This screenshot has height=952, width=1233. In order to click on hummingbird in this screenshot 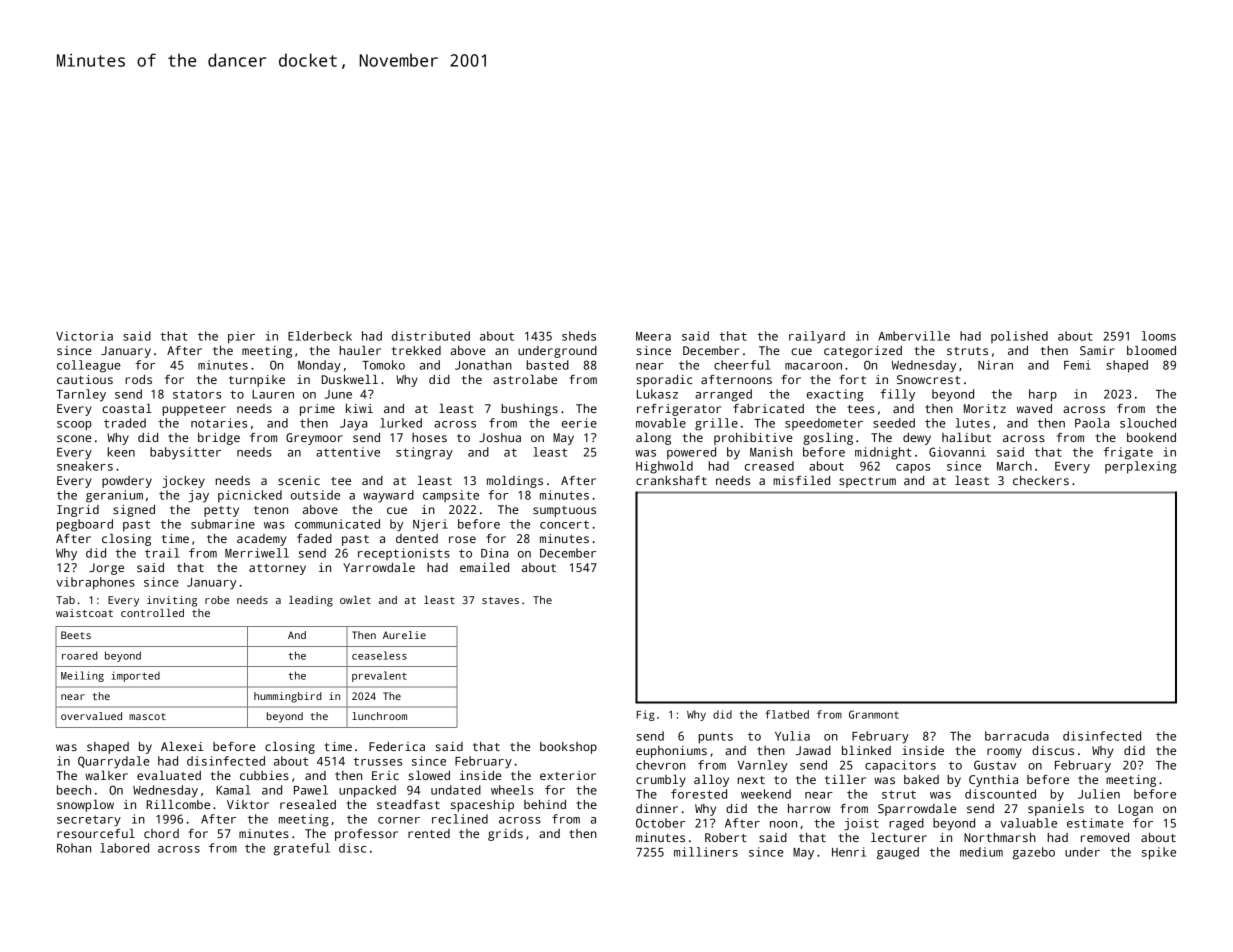, I will do `click(288, 697)`.
